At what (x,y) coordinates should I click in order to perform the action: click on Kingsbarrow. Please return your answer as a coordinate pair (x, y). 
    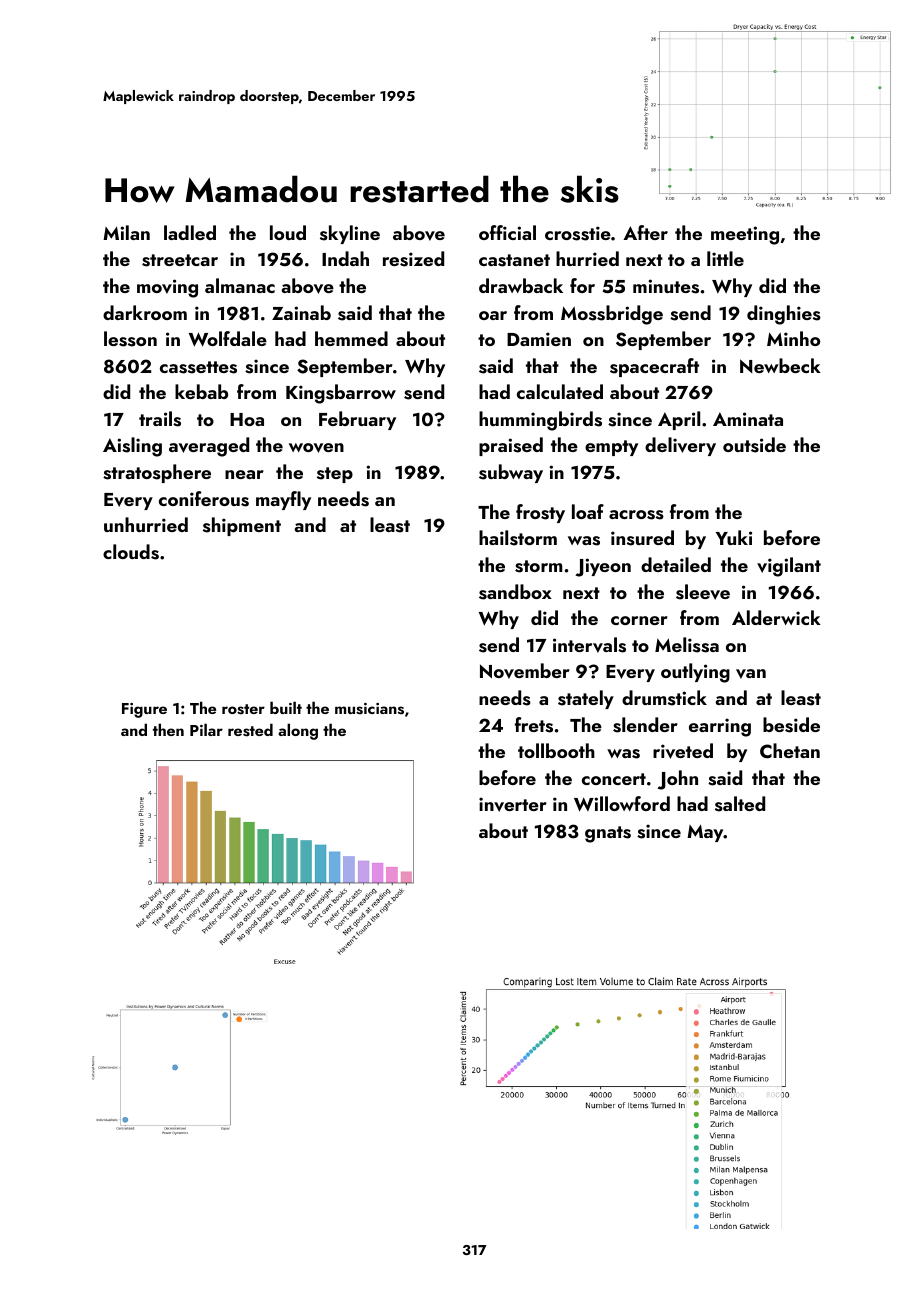
    Looking at the image, I should click on (341, 394).
